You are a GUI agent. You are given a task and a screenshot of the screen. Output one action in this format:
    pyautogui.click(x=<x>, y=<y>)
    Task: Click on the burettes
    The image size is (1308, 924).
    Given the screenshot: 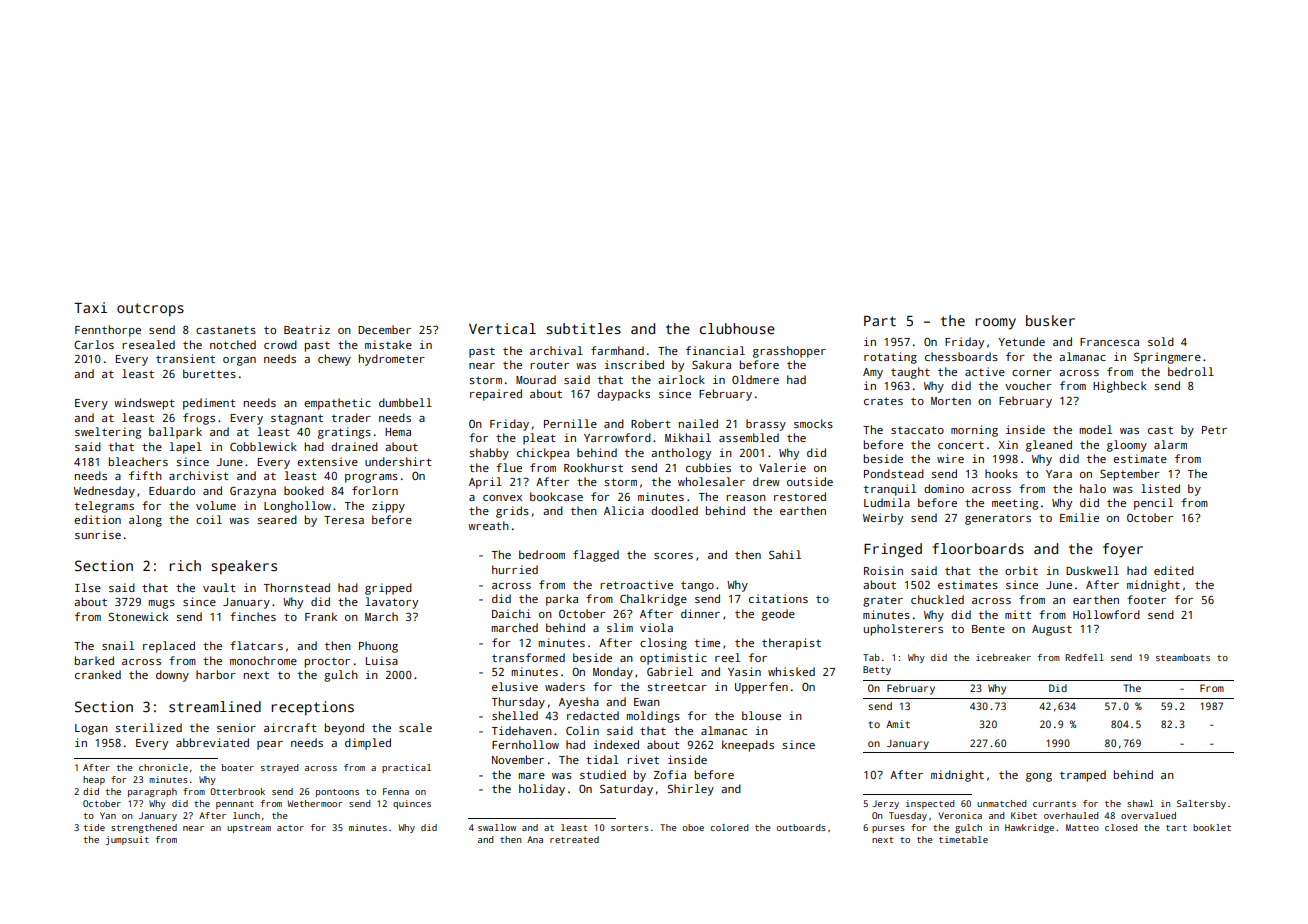 What is the action you would take?
    pyautogui.click(x=209, y=373)
